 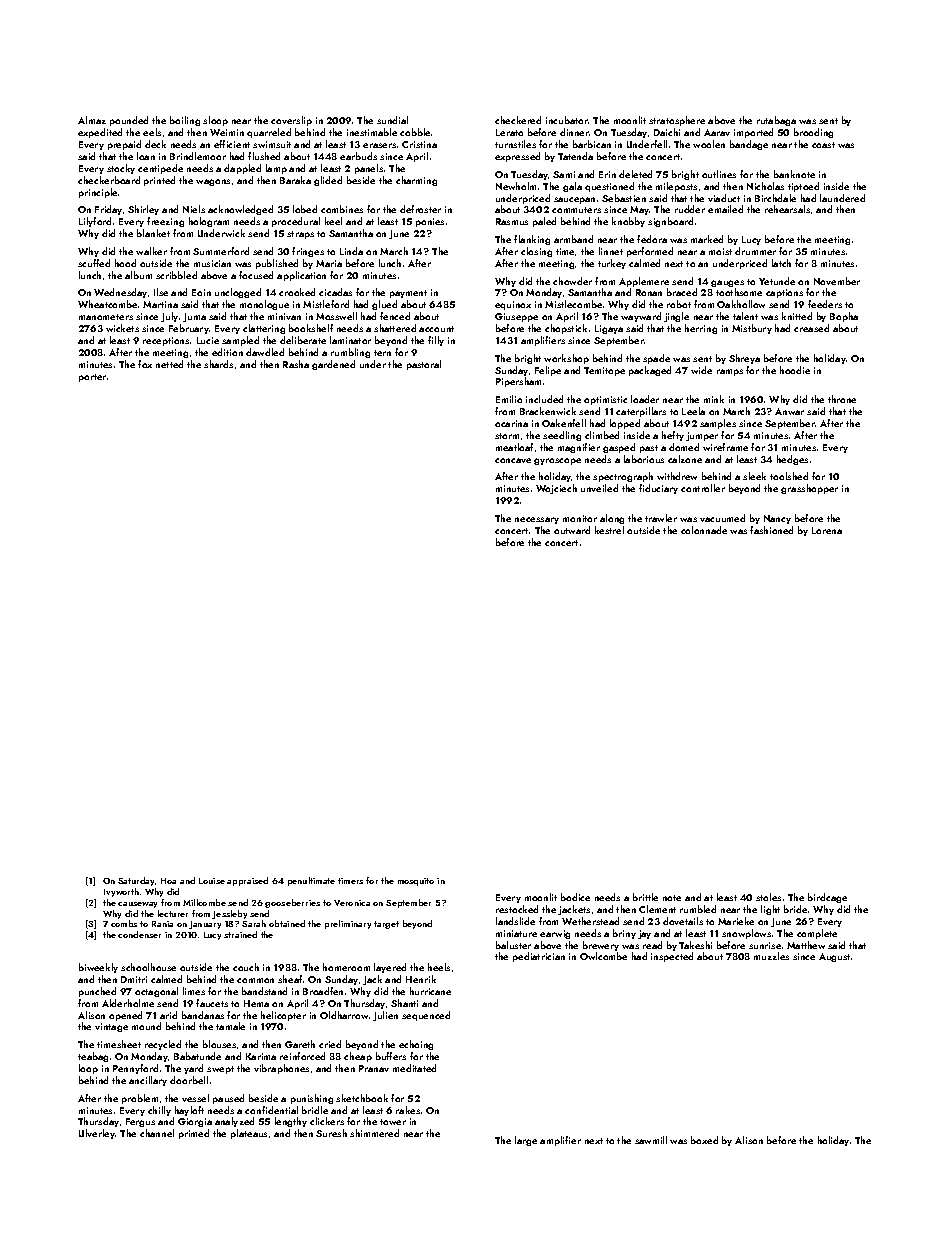 I want to click on outward, so click(x=572, y=530).
